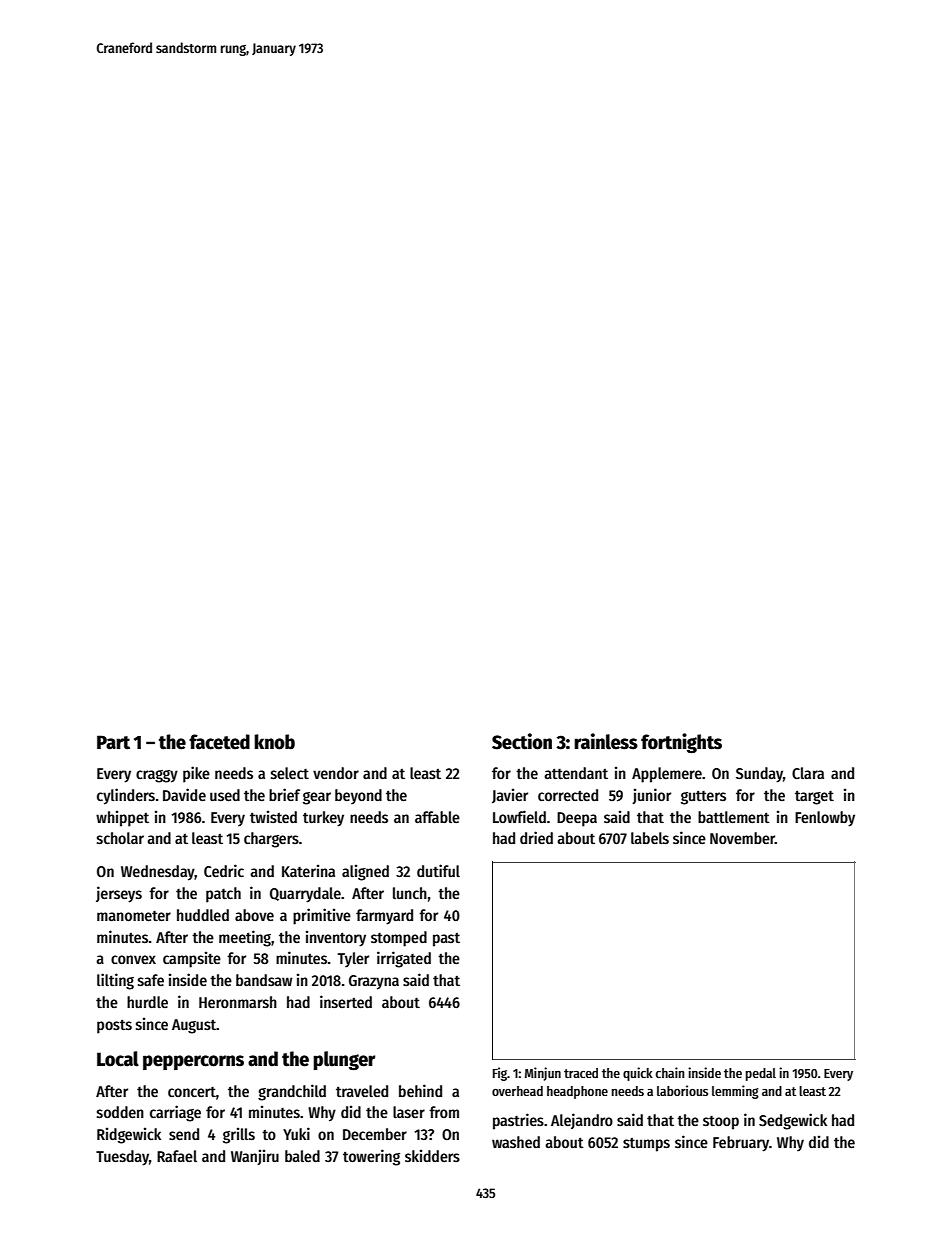 Image resolution: width=952 pixels, height=1233 pixels. I want to click on Part, so click(113, 742).
